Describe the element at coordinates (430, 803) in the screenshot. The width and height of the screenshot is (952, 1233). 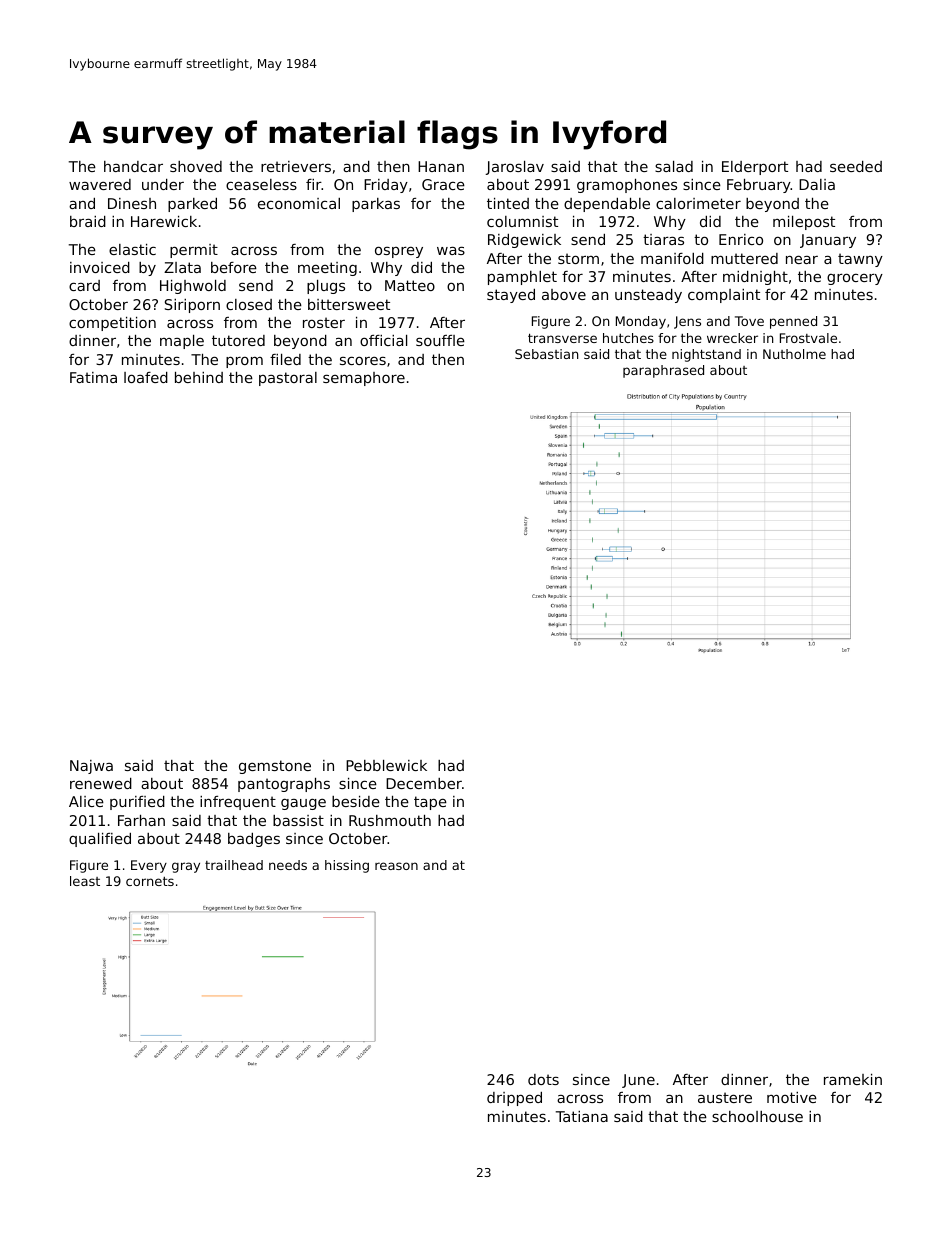
I see `tape` at that location.
